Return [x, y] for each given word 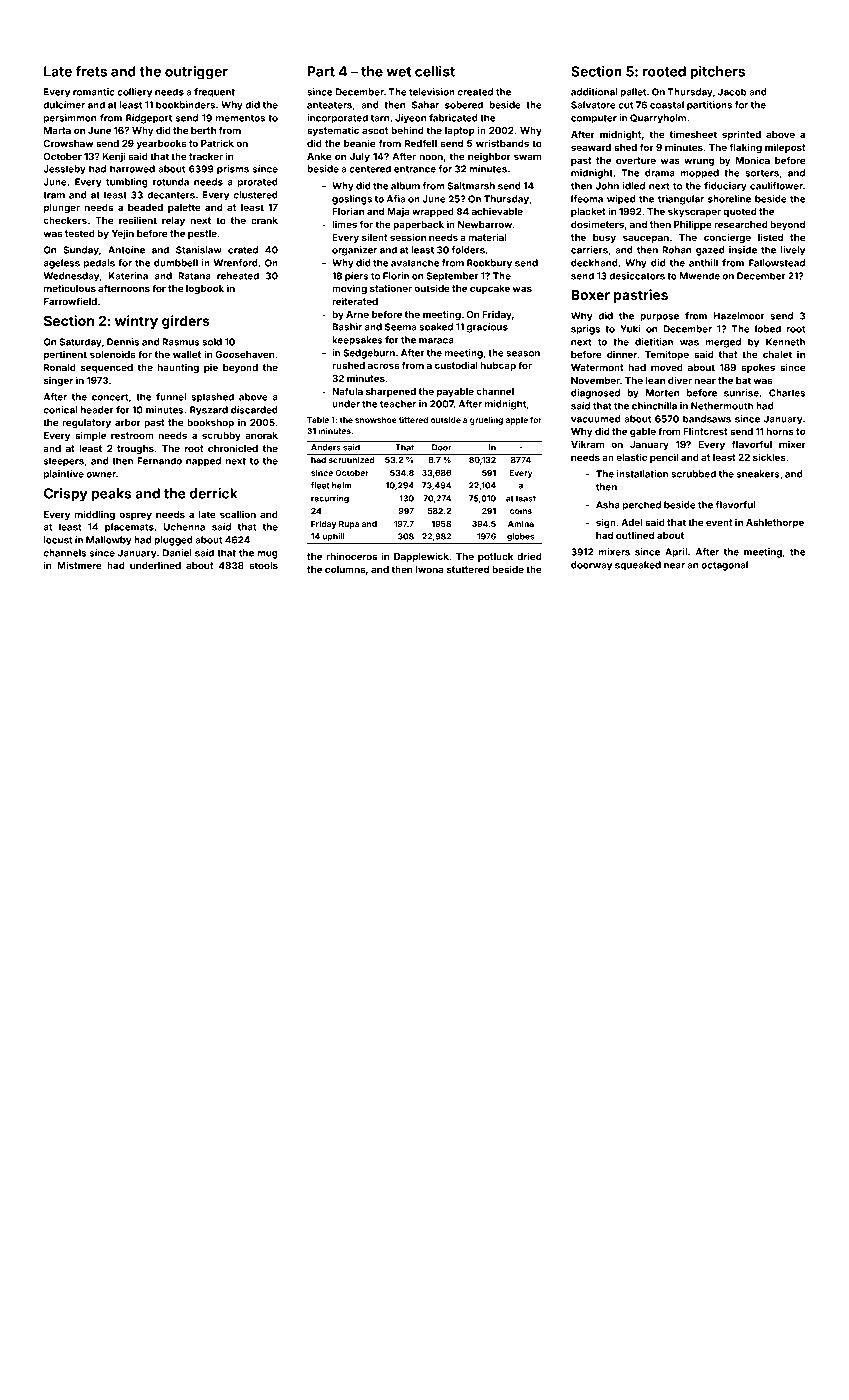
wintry [136, 322]
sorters [762, 173]
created [475, 92]
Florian [348, 211]
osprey [135, 516]
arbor [128, 422]
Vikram [587, 444]
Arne [357, 314]
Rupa [349, 525]
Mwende [700, 276]
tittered [413, 420]
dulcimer [64, 105]
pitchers [717, 73]
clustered [255, 195]
